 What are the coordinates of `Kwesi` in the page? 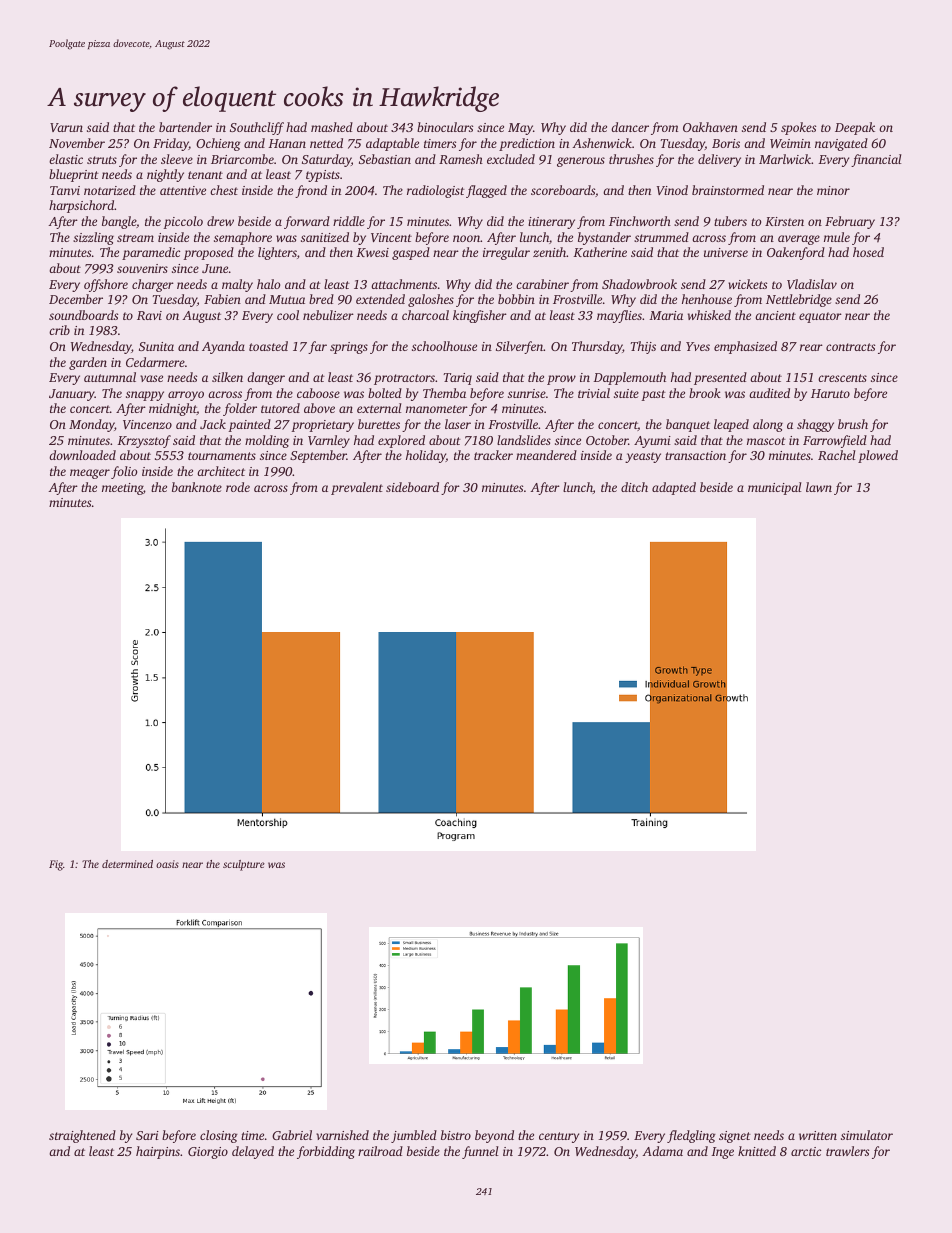 It's located at (372, 252).
